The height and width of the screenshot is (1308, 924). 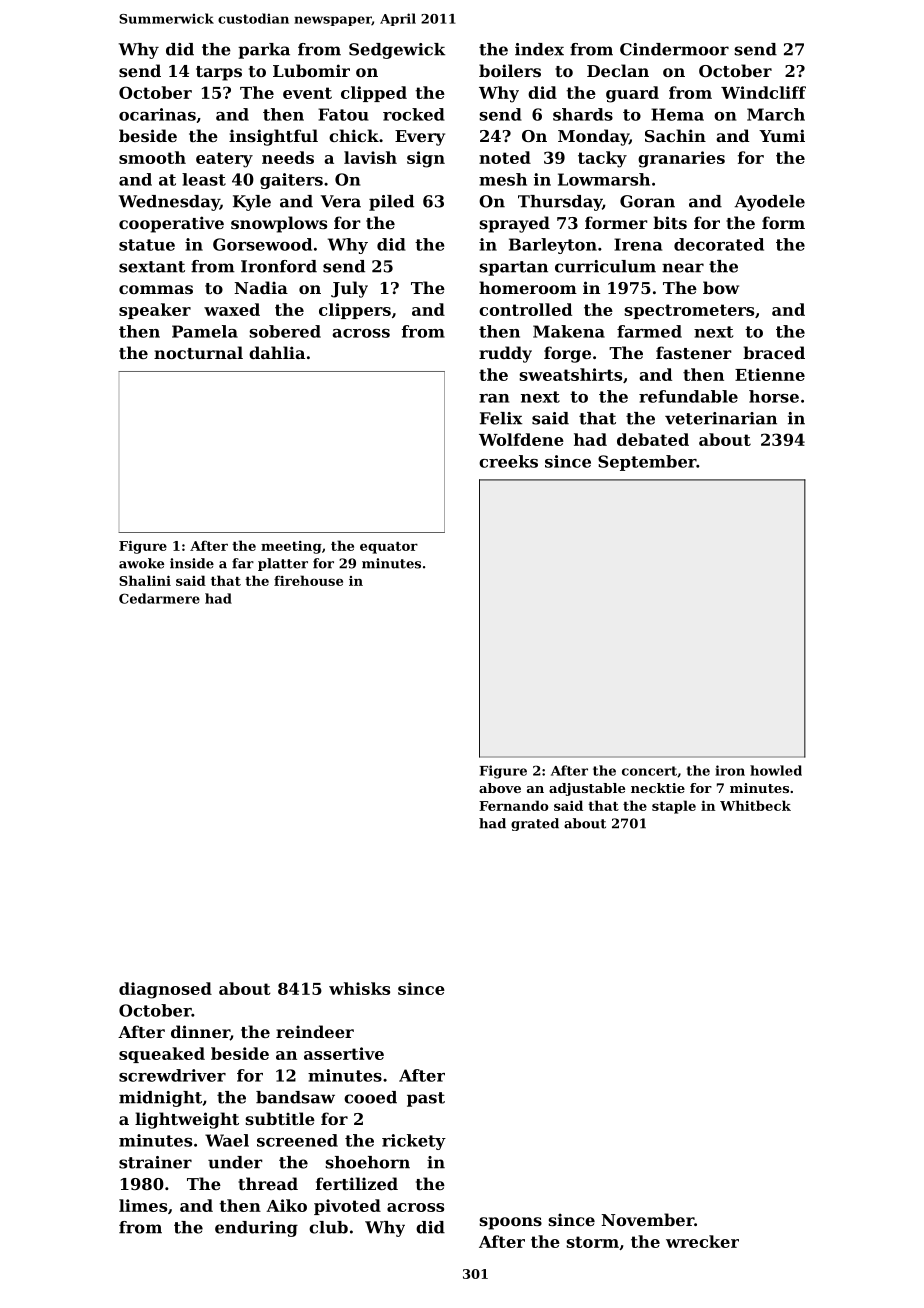 What do you see at coordinates (187, 1120) in the screenshot?
I see `lightweight` at bounding box center [187, 1120].
